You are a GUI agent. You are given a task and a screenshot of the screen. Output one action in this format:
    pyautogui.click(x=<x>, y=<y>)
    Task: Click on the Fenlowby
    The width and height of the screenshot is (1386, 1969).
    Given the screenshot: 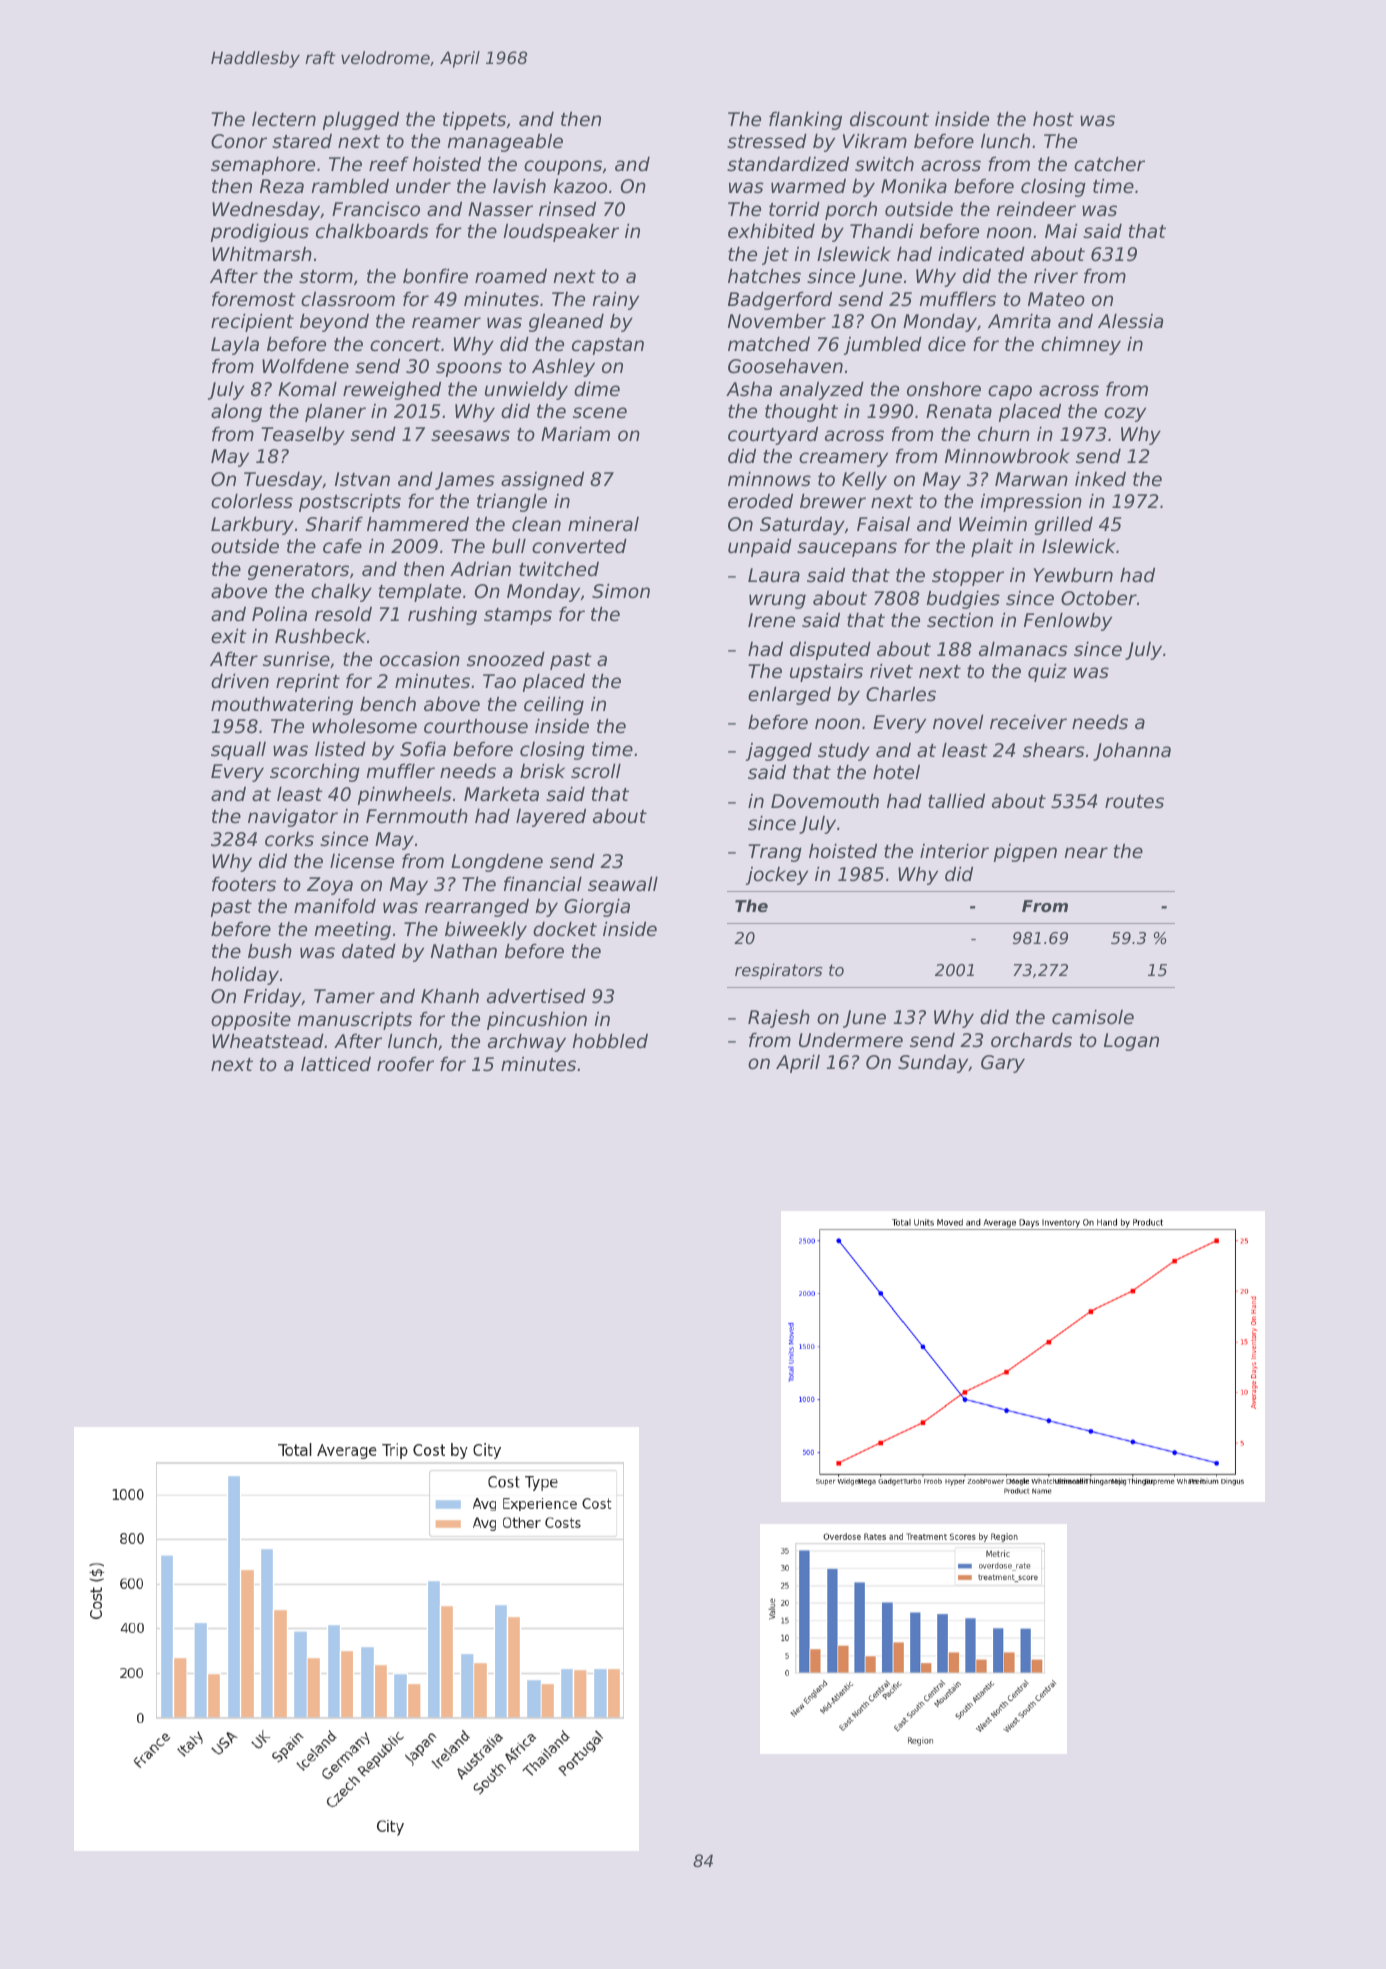 What is the action you would take?
    pyautogui.click(x=1068, y=621)
